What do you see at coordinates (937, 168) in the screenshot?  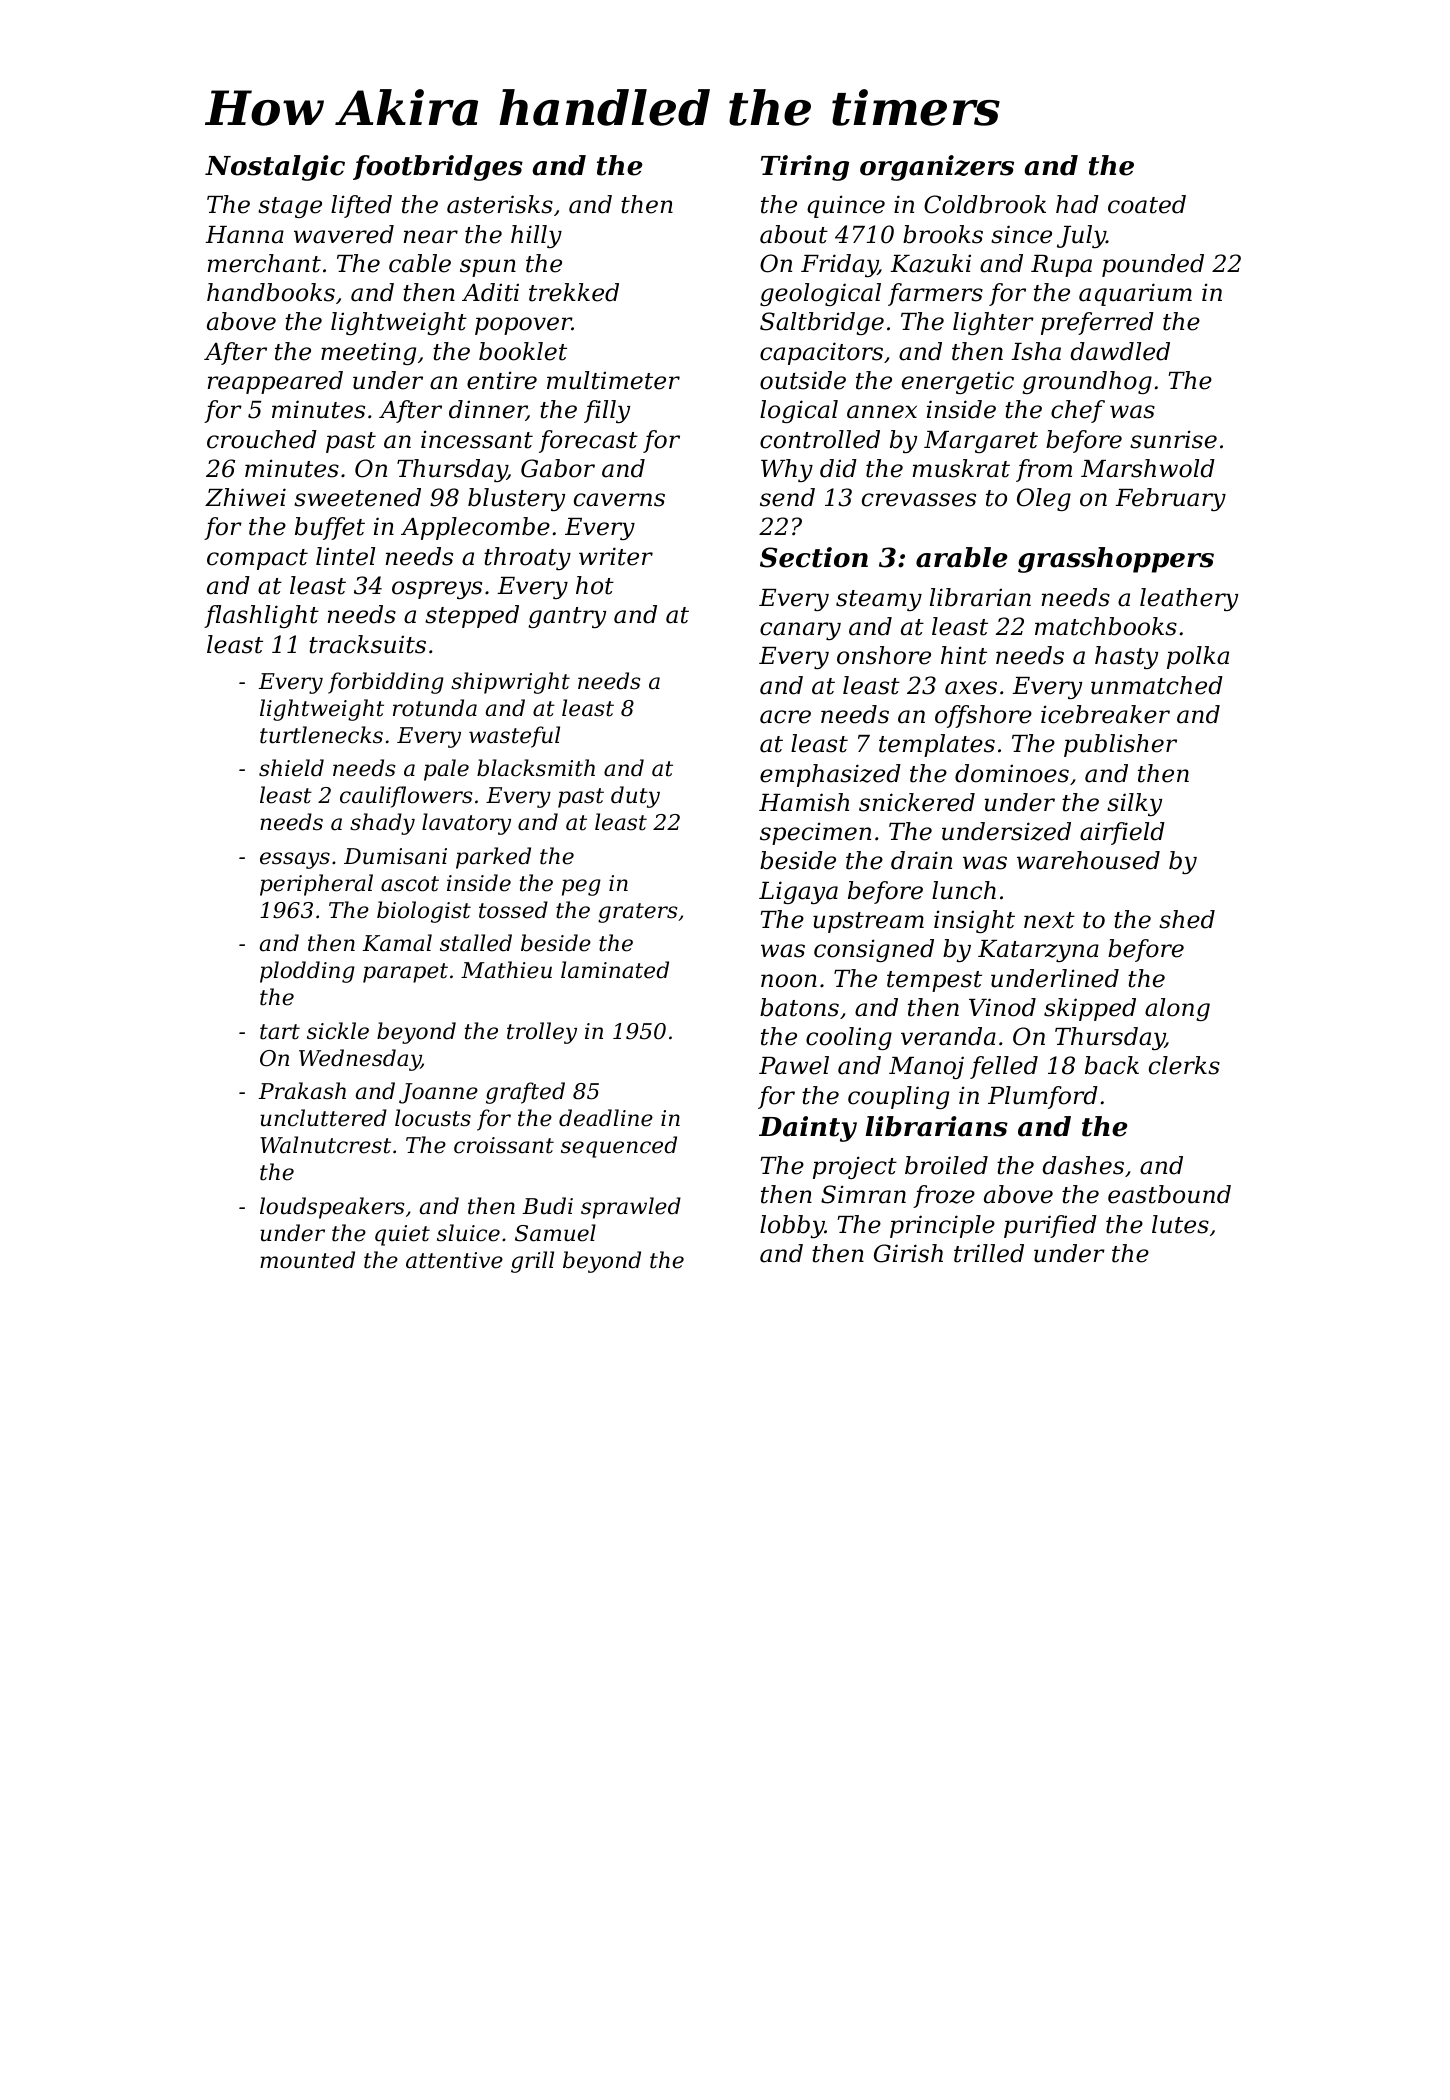 I see `organizers` at bounding box center [937, 168].
